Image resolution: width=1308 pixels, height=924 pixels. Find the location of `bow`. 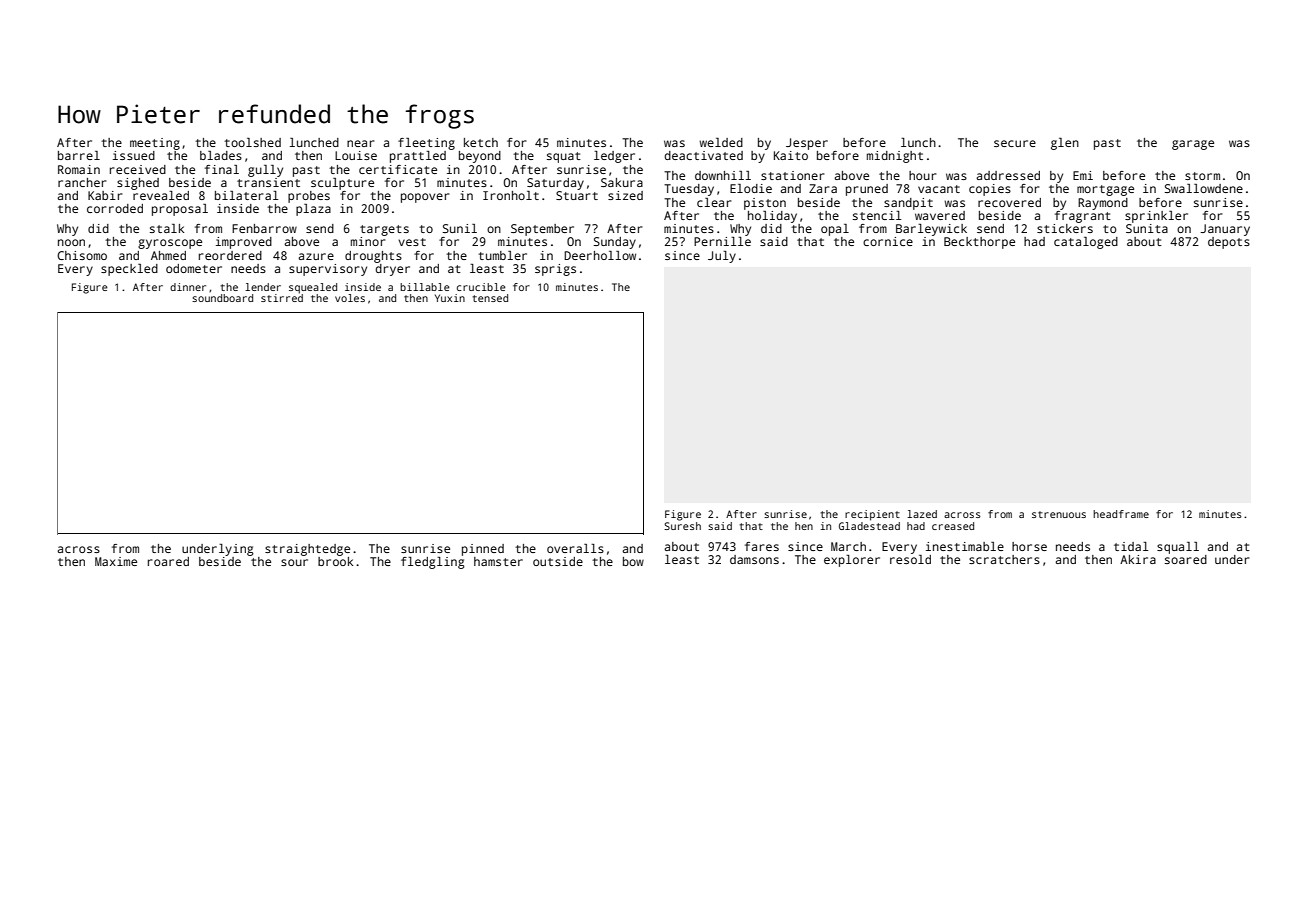

bow is located at coordinates (633, 561).
